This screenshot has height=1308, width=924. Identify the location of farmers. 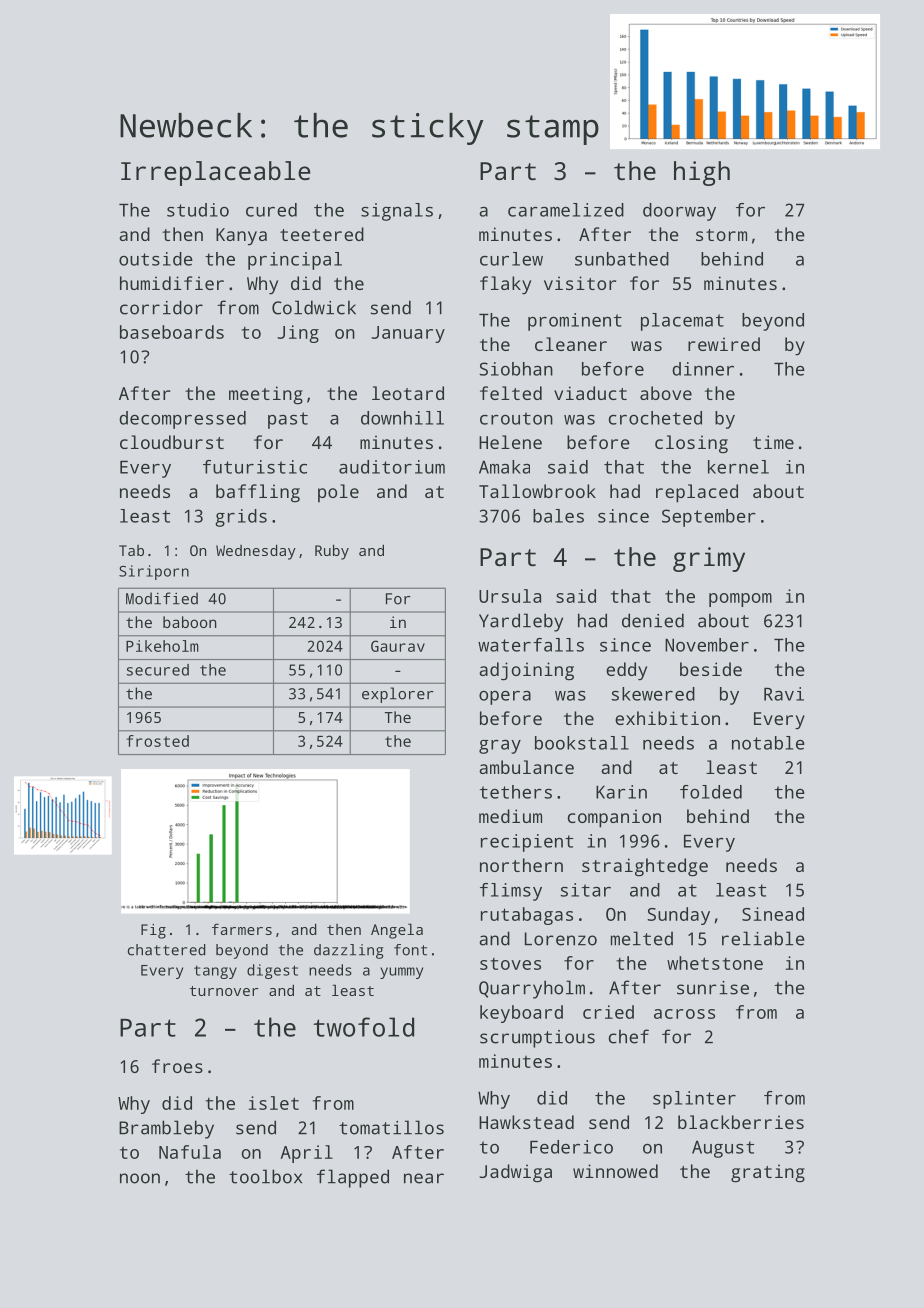
(242, 929).
